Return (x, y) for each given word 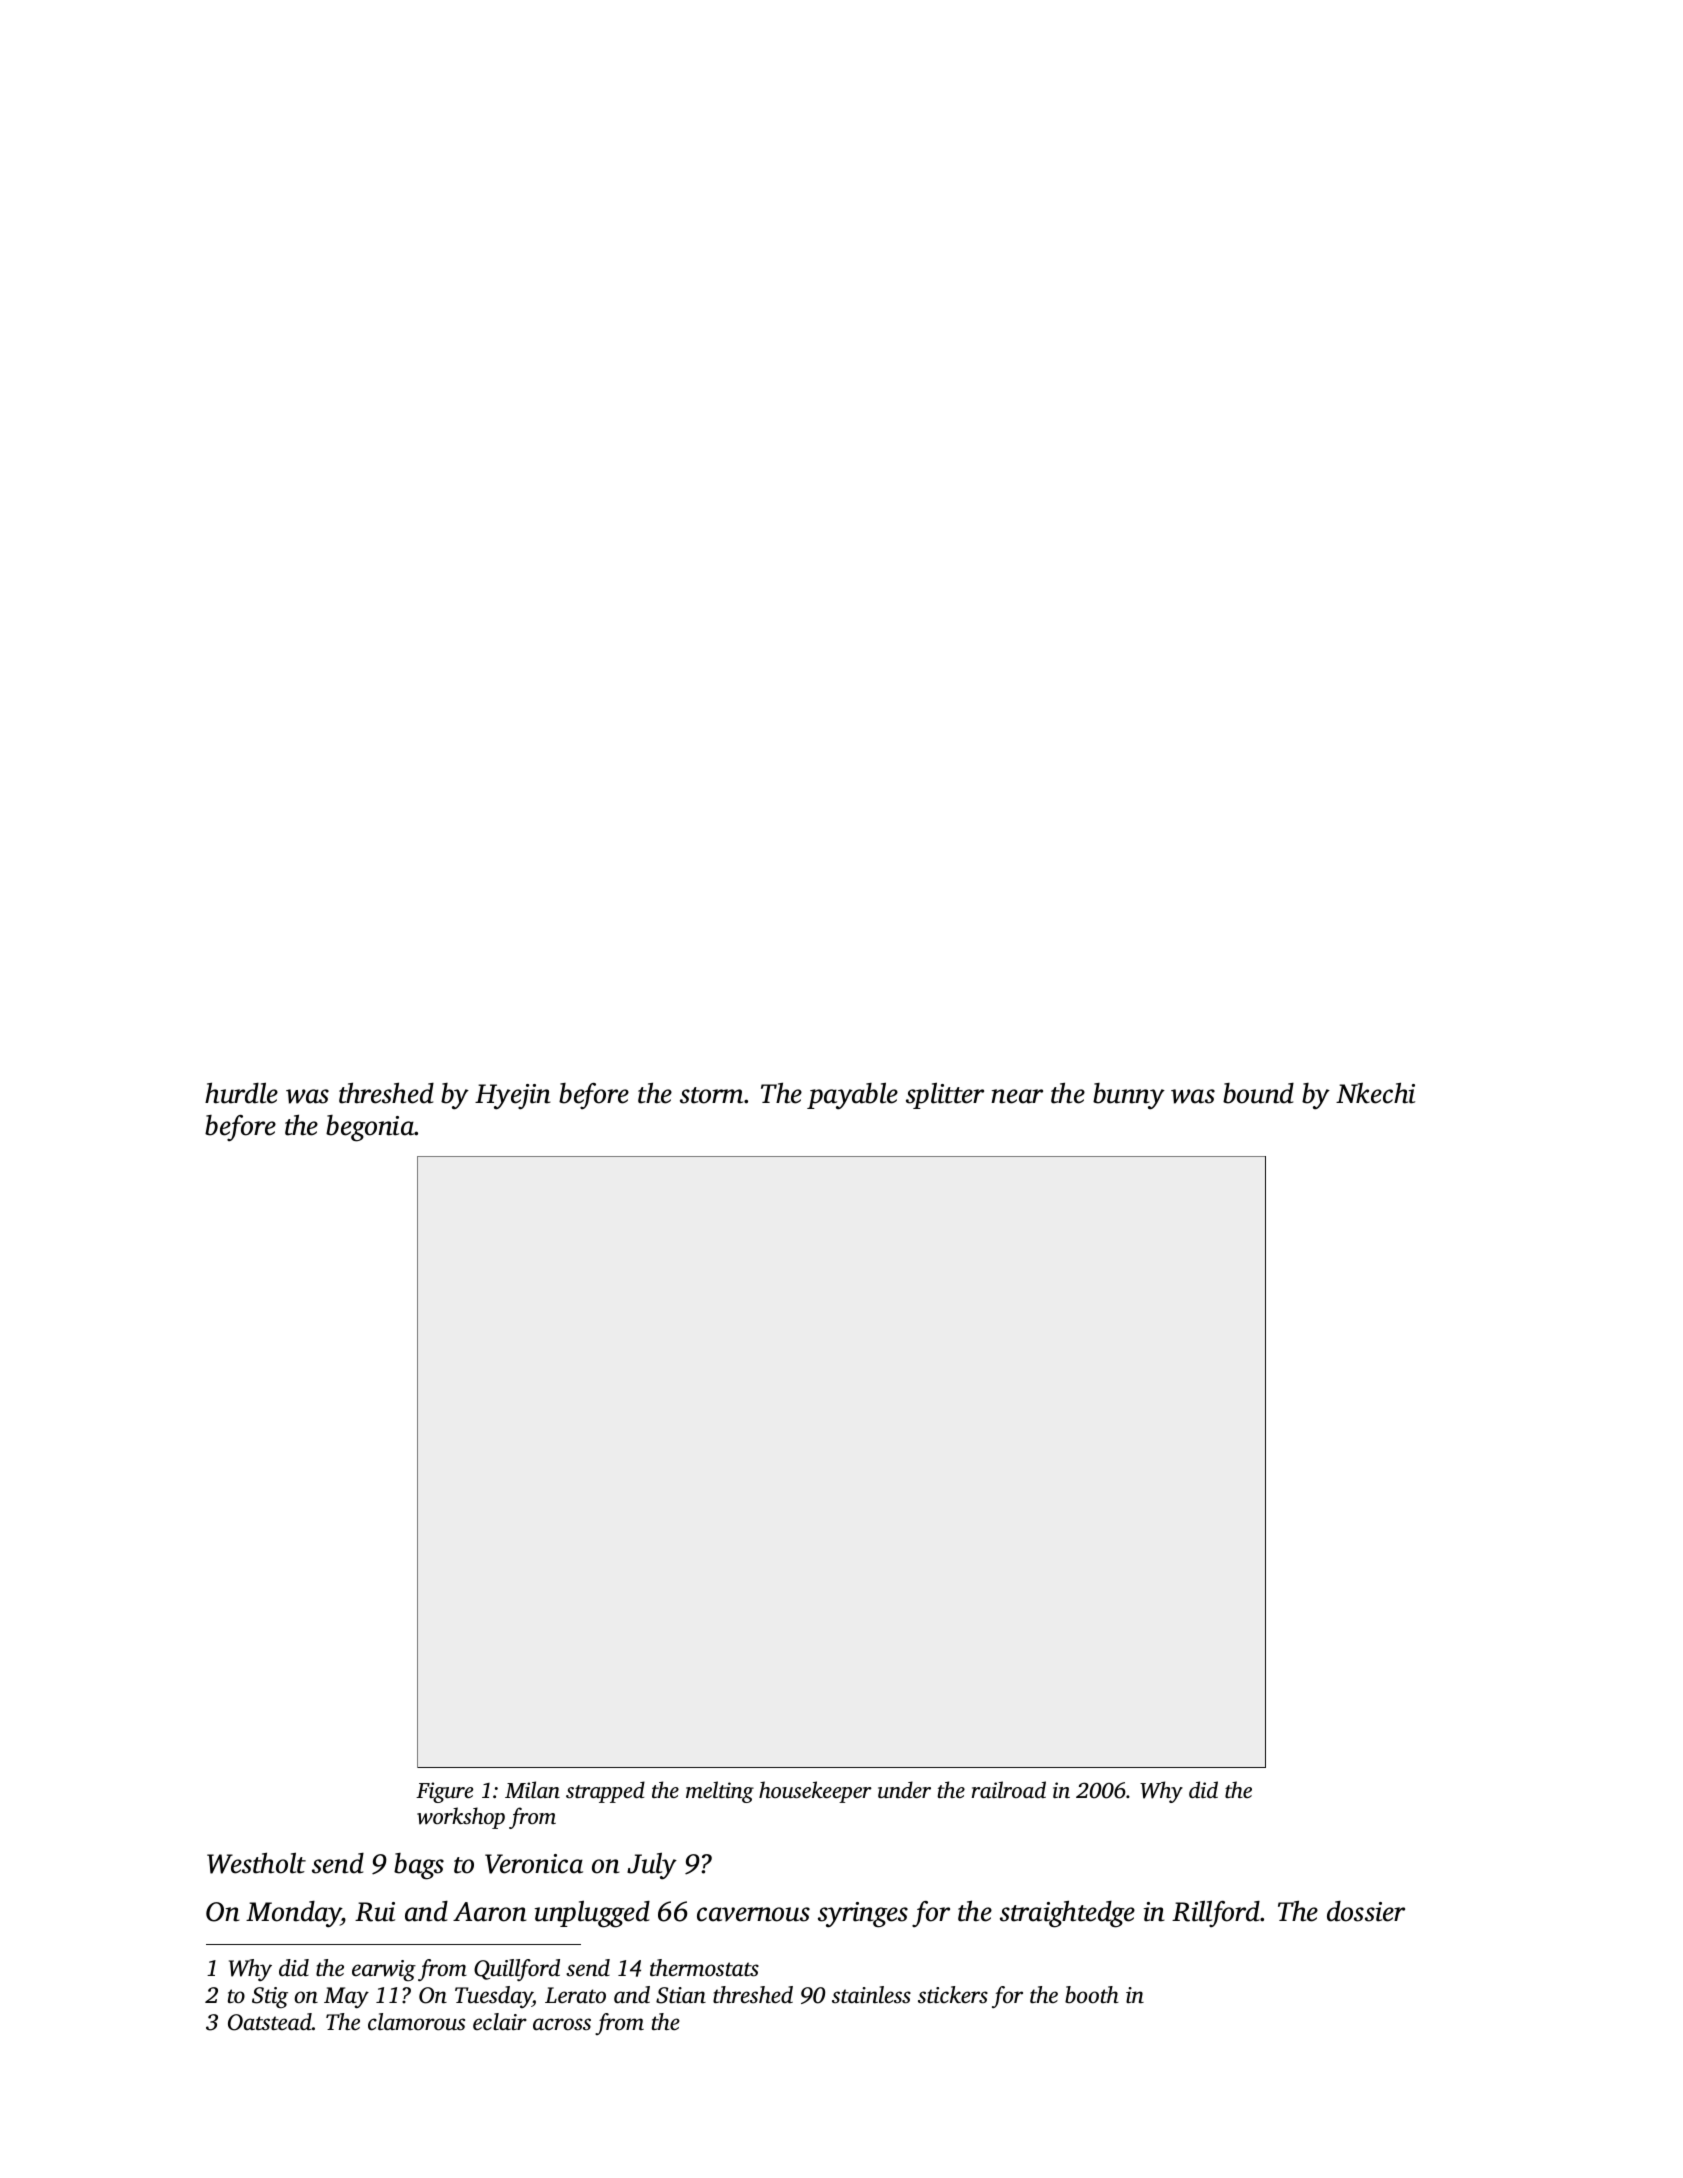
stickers (953, 1995)
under (904, 1789)
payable (852, 1096)
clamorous (416, 2022)
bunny (1129, 1096)
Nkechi (1375, 1093)
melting (720, 1792)
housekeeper (815, 1792)
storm (711, 1095)
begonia (370, 1128)
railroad (1009, 1789)
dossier (1366, 1911)
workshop (461, 1818)
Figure (444, 1792)
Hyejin (513, 1097)
